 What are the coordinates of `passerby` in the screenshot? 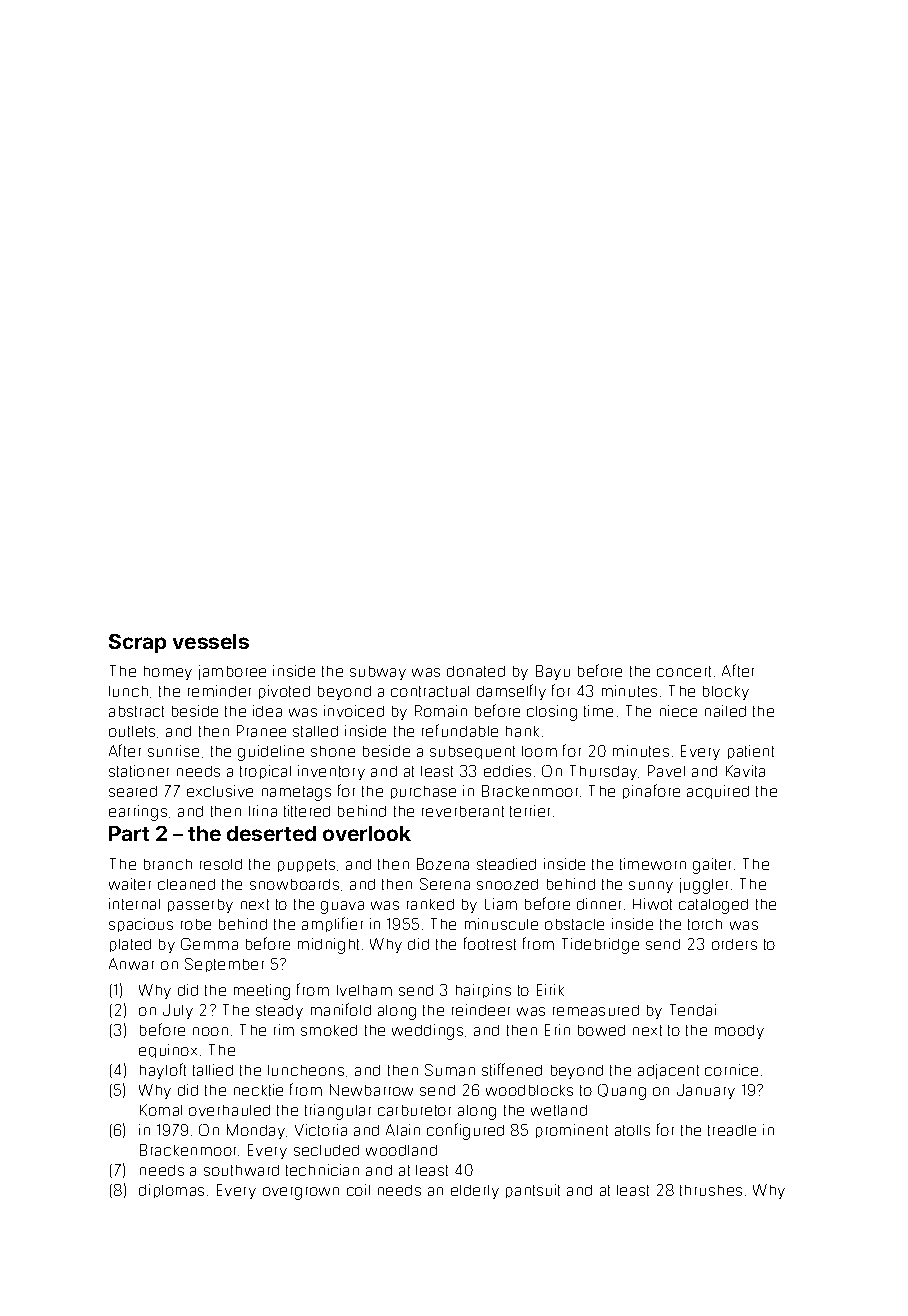 It's located at (200, 906).
